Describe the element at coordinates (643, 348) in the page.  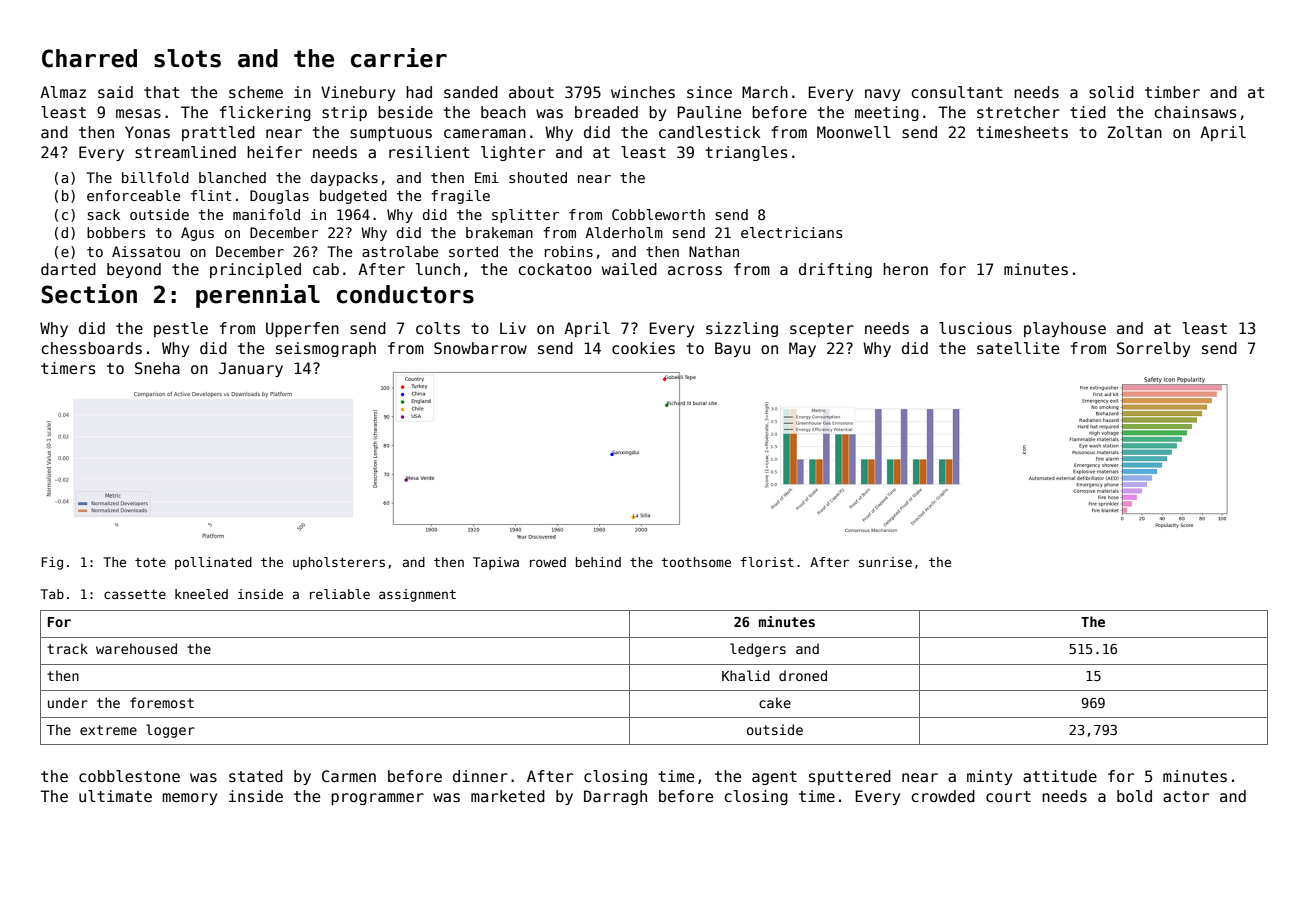
I see `cookies` at that location.
